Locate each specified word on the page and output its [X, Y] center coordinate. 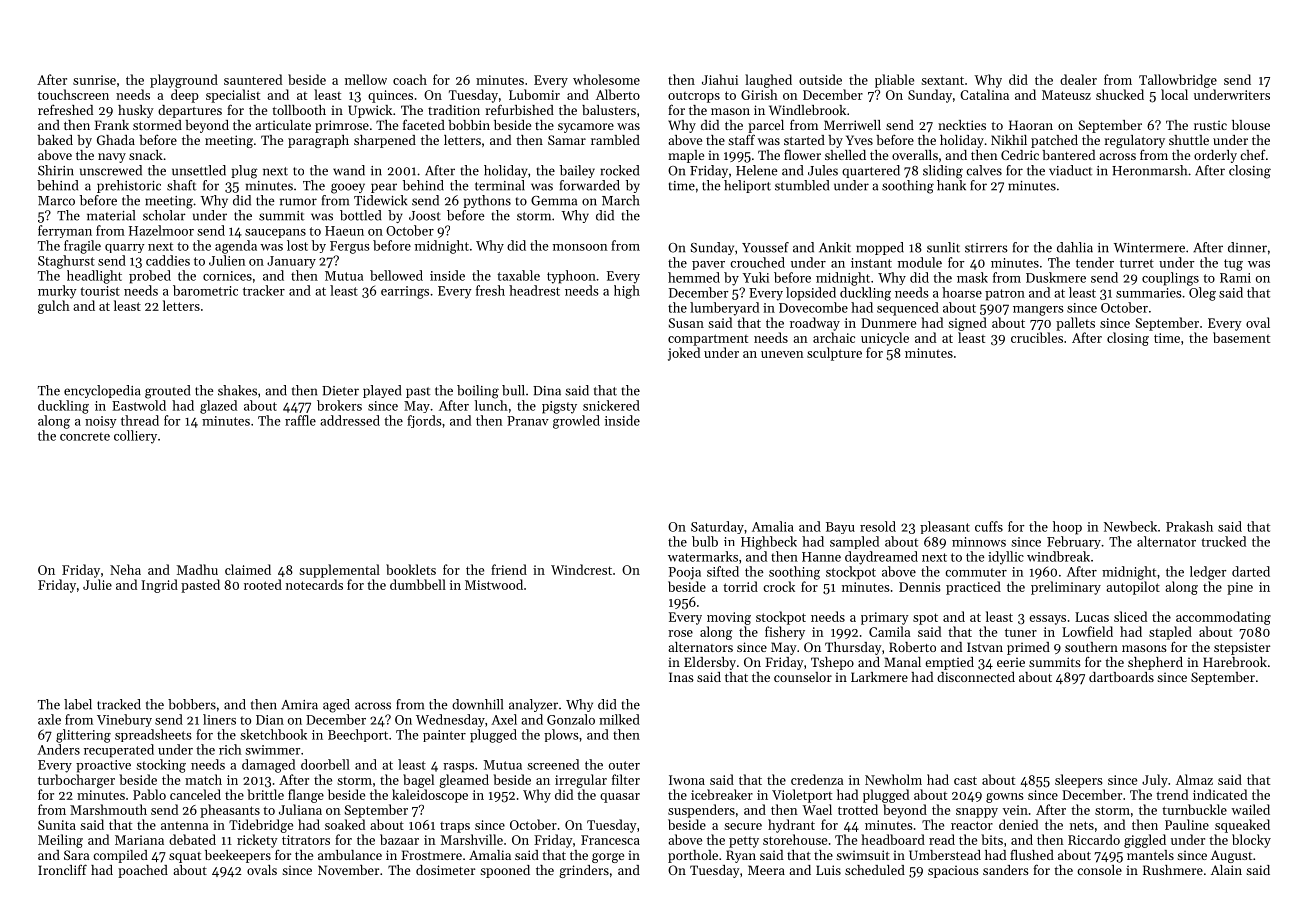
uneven [782, 354]
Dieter [340, 391]
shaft [181, 185]
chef [1253, 154]
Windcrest [581, 569]
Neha [125, 569]
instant [871, 263]
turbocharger [76, 781]
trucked [1223, 541]
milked [619, 719]
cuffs [989, 526]
